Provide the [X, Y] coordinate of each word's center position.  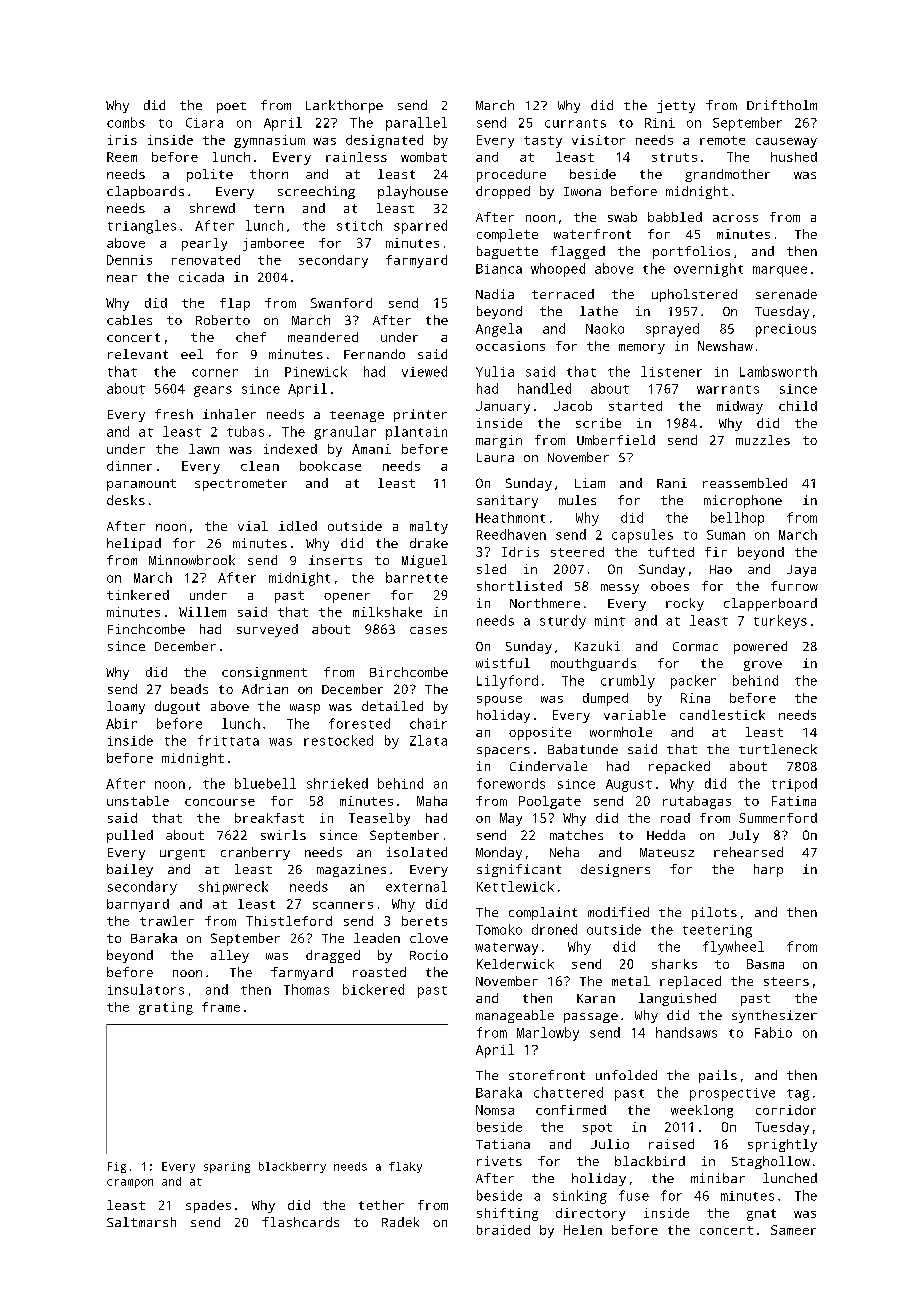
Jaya [801, 571]
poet [231, 107]
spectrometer [241, 485]
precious [786, 330]
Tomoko [499, 929]
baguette [507, 252]
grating [166, 1008]
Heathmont [510, 517]
